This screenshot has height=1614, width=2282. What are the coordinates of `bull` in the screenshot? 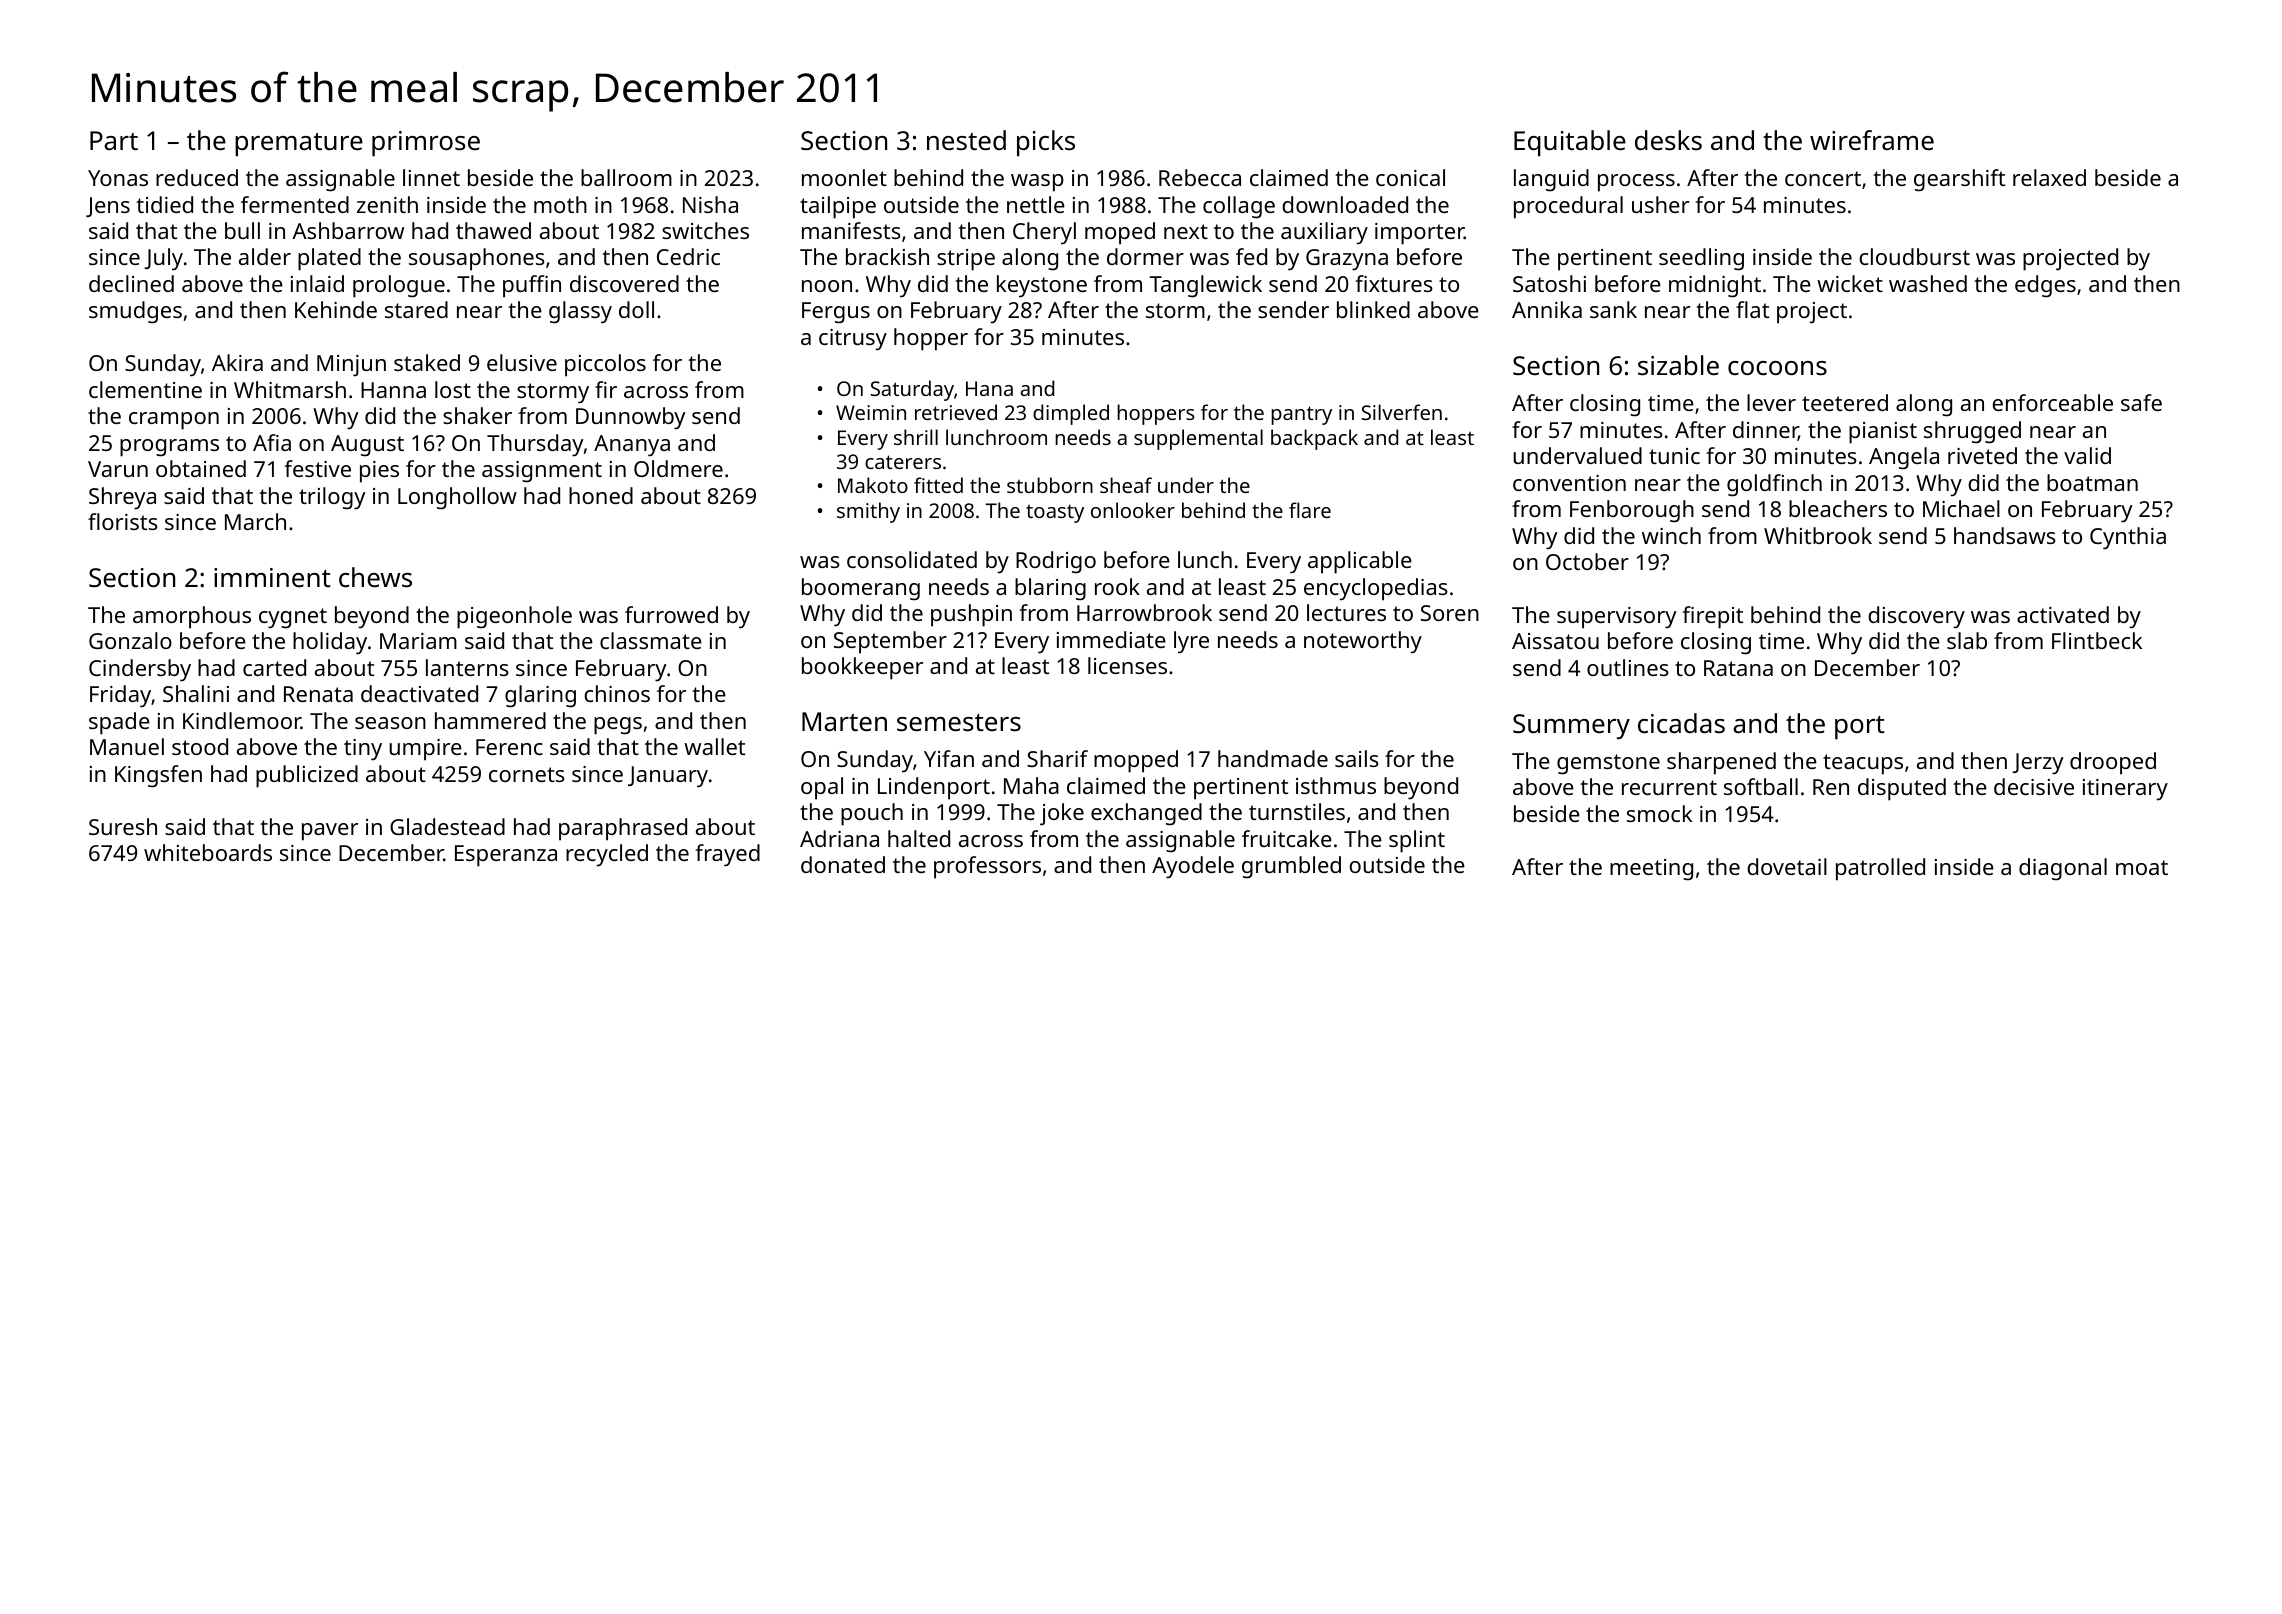 It's located at (242, 230).
